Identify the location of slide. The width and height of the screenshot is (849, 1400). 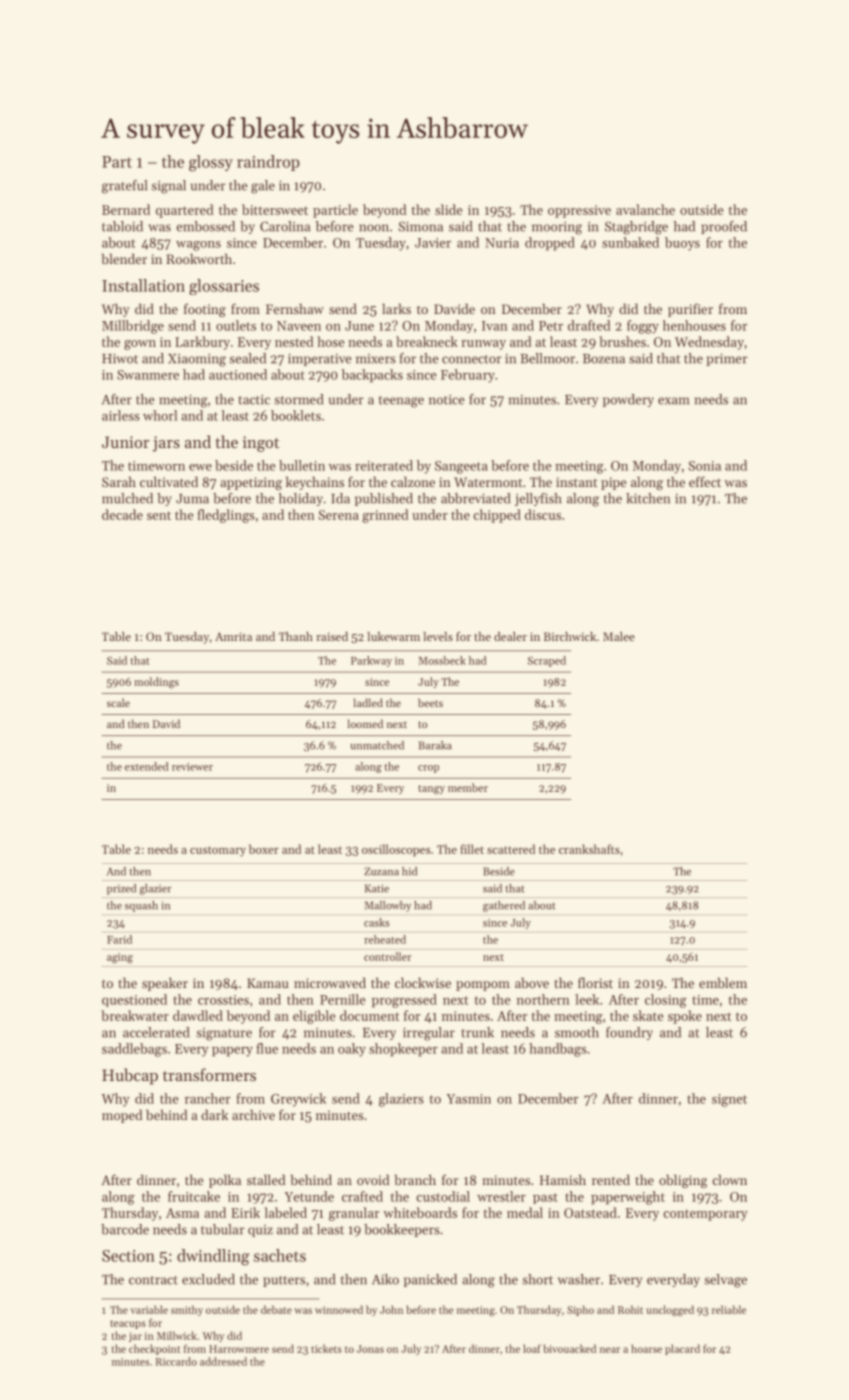
(449, 209).
